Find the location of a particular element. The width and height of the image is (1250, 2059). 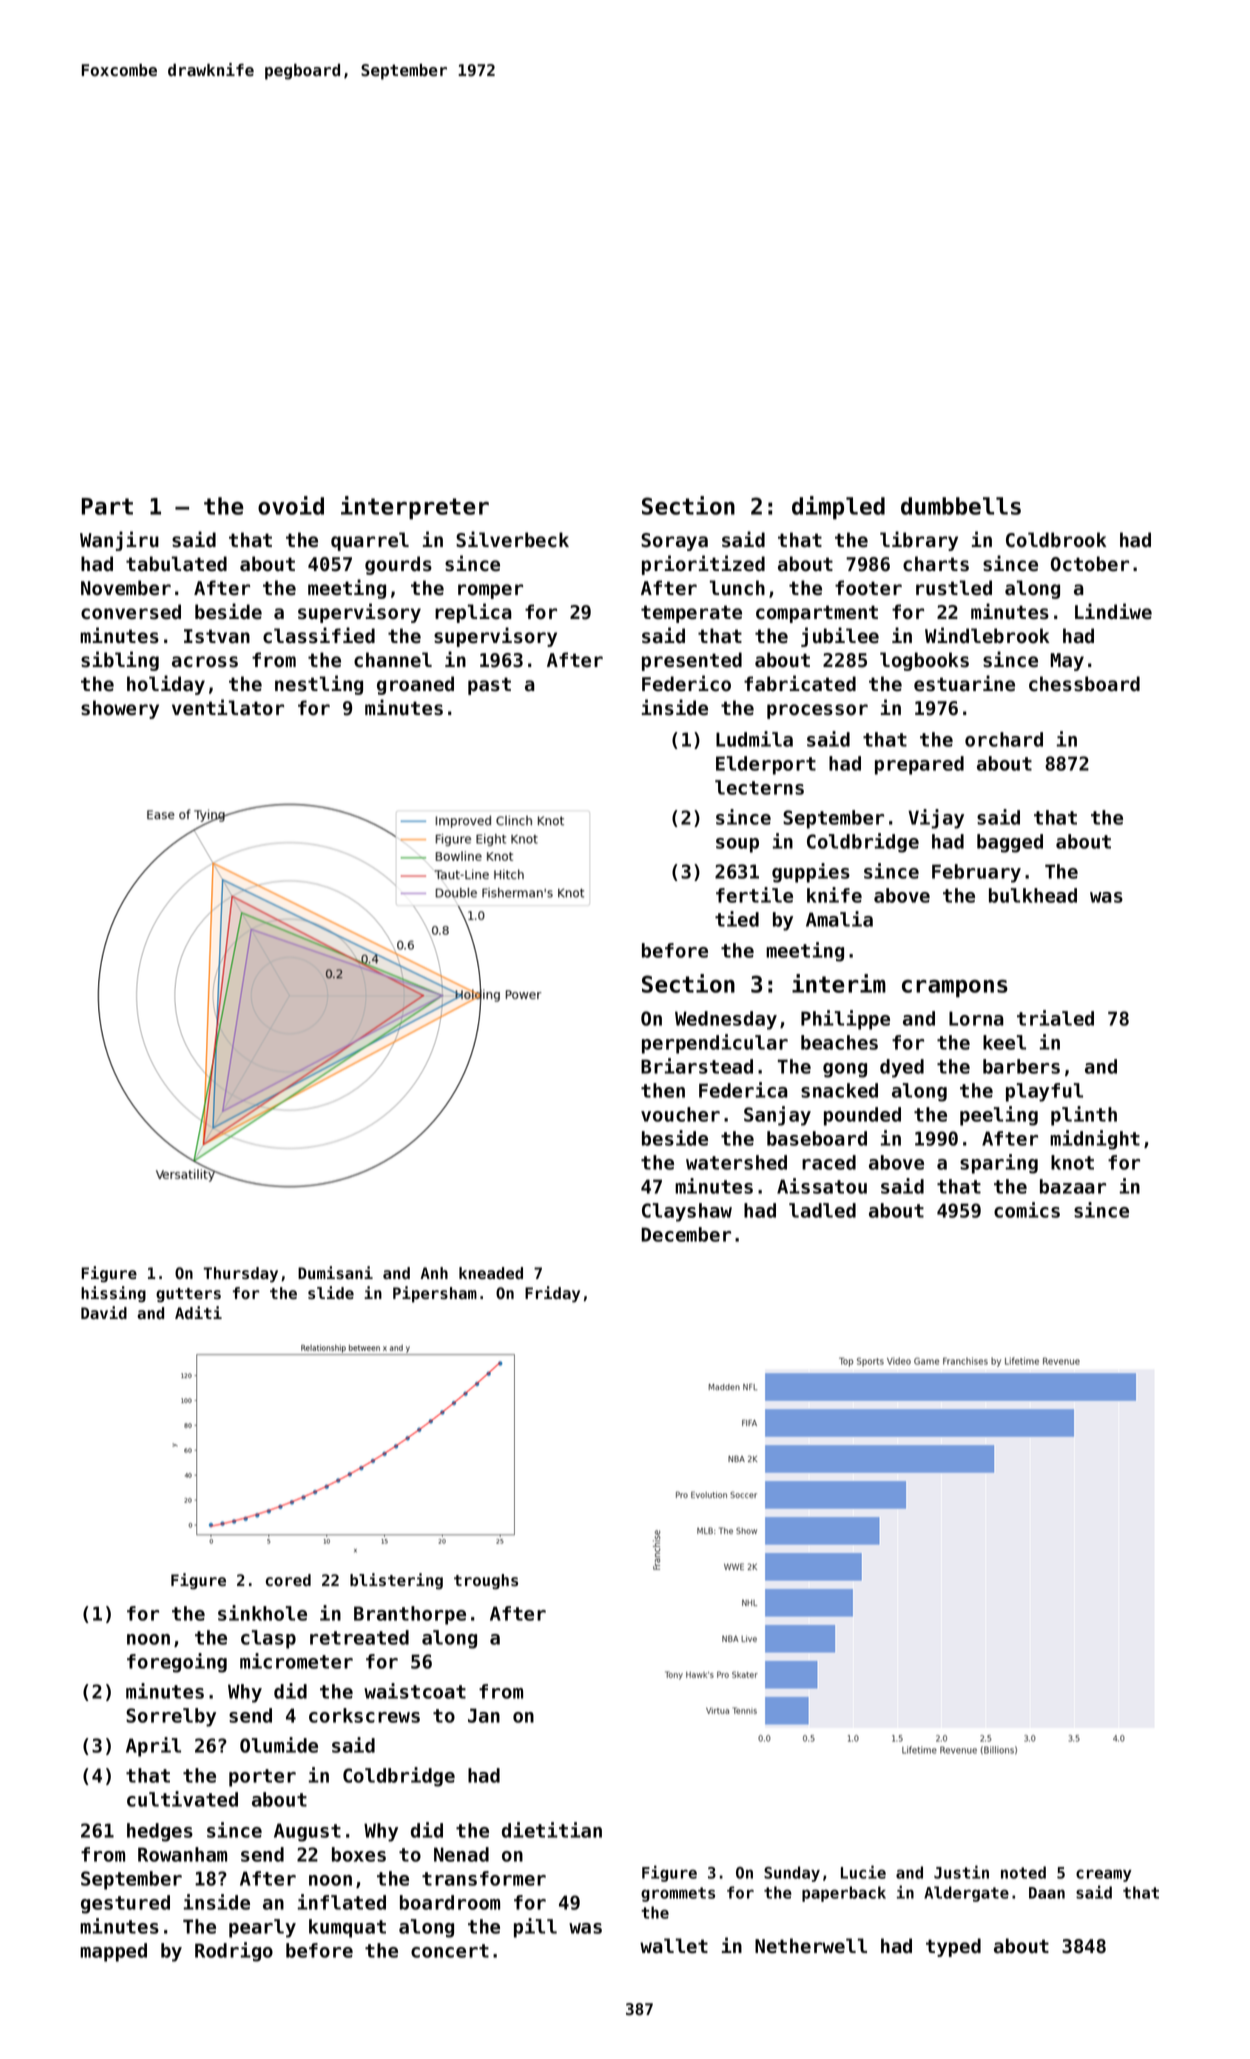

dimpled is located at coordinates (838, 508).
